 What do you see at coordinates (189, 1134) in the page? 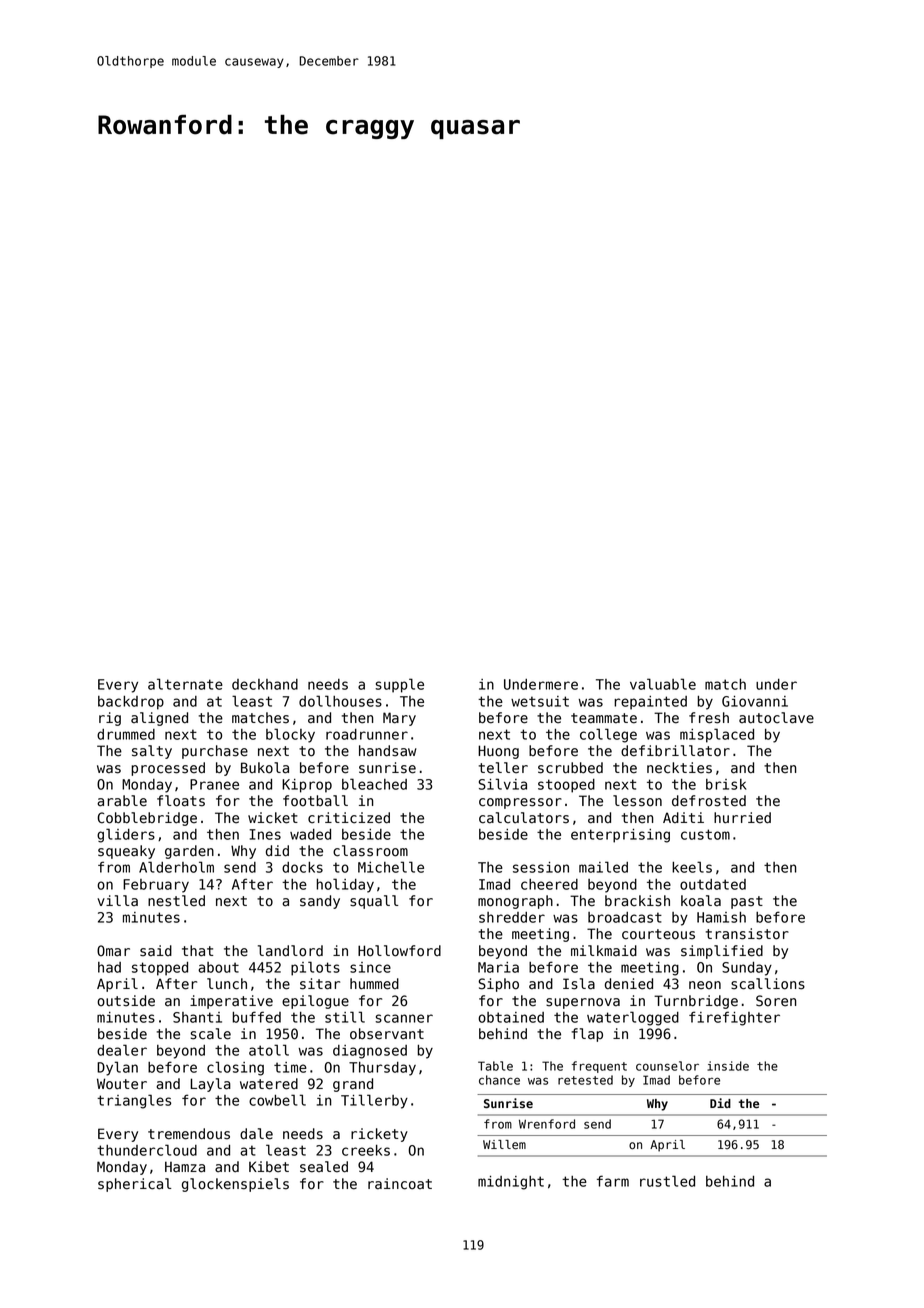
I see `tremendous` at bounding box center [189, 1134].
